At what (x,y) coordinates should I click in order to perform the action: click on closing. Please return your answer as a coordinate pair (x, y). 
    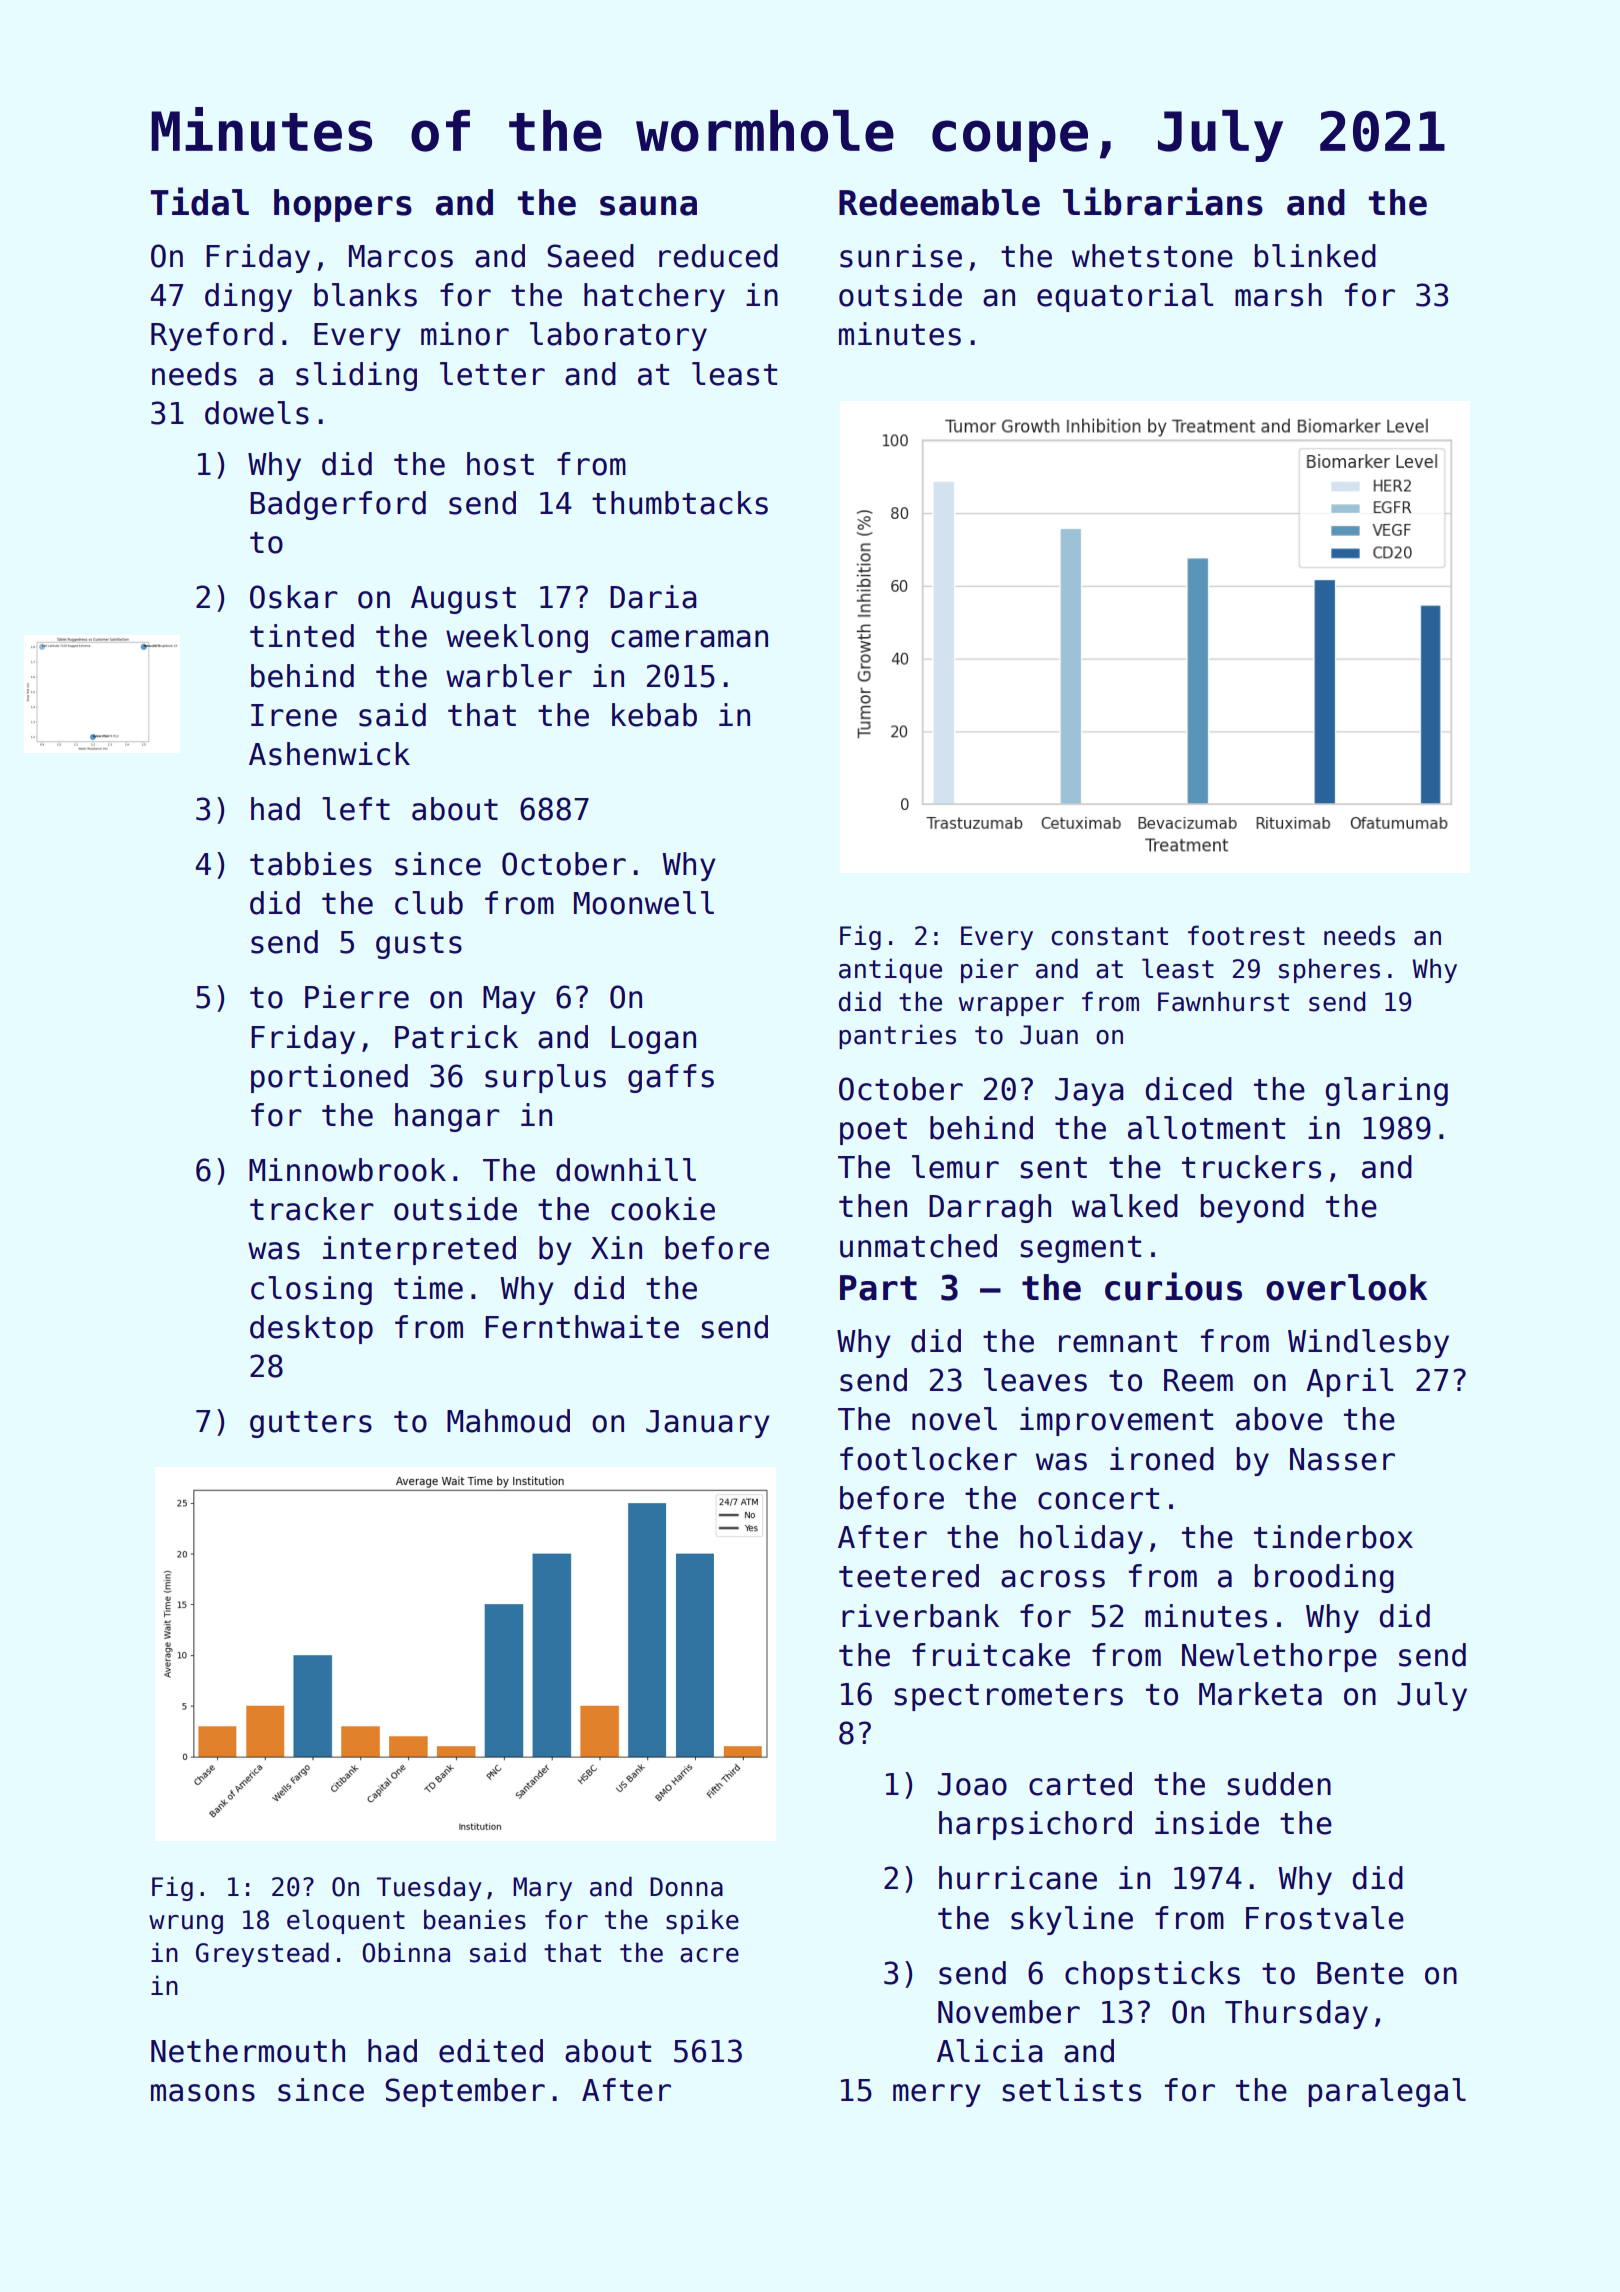
    Looking at the image, I should click on (311, 1290).
